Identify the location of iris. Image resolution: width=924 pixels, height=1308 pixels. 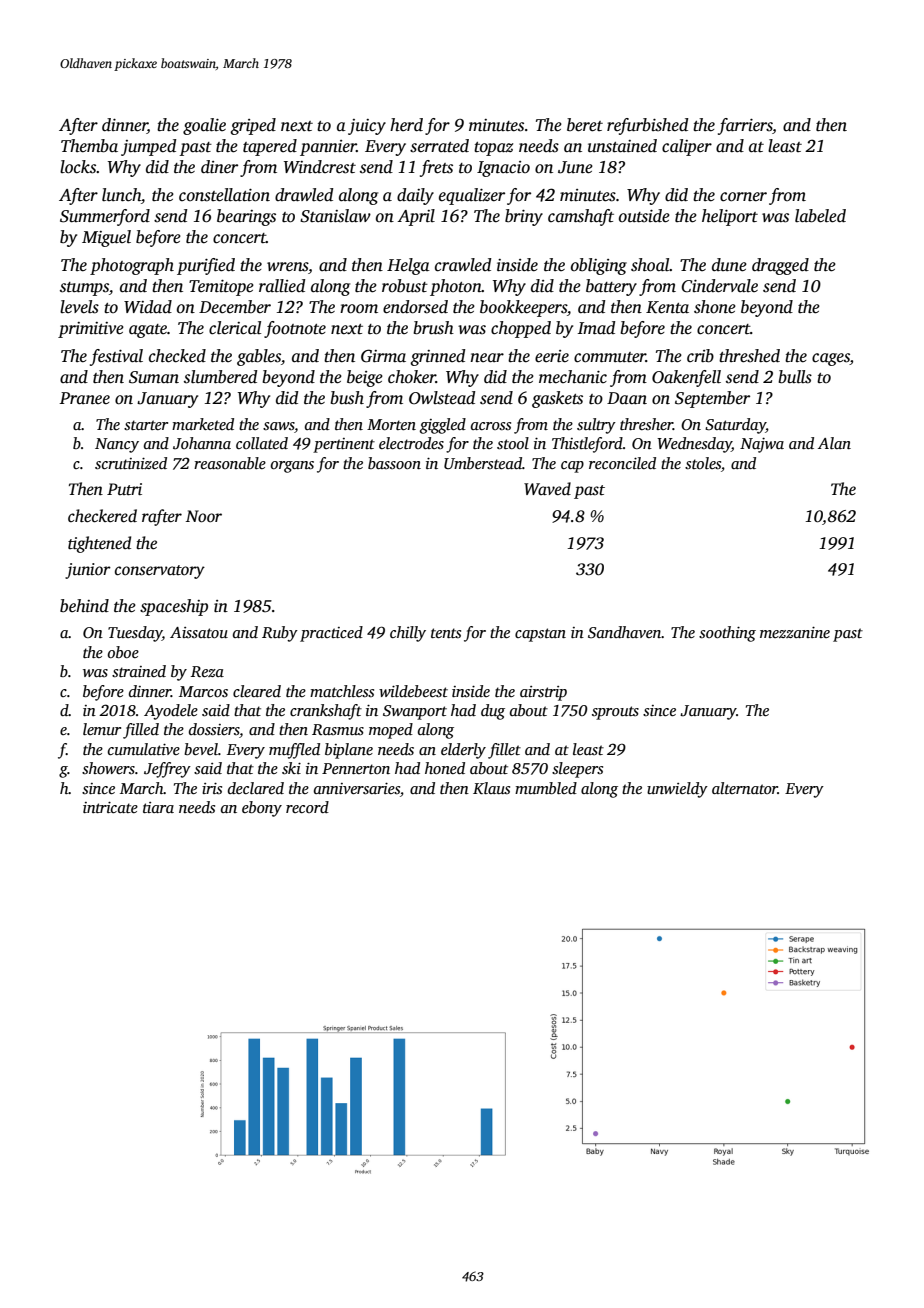
(212, 788).
